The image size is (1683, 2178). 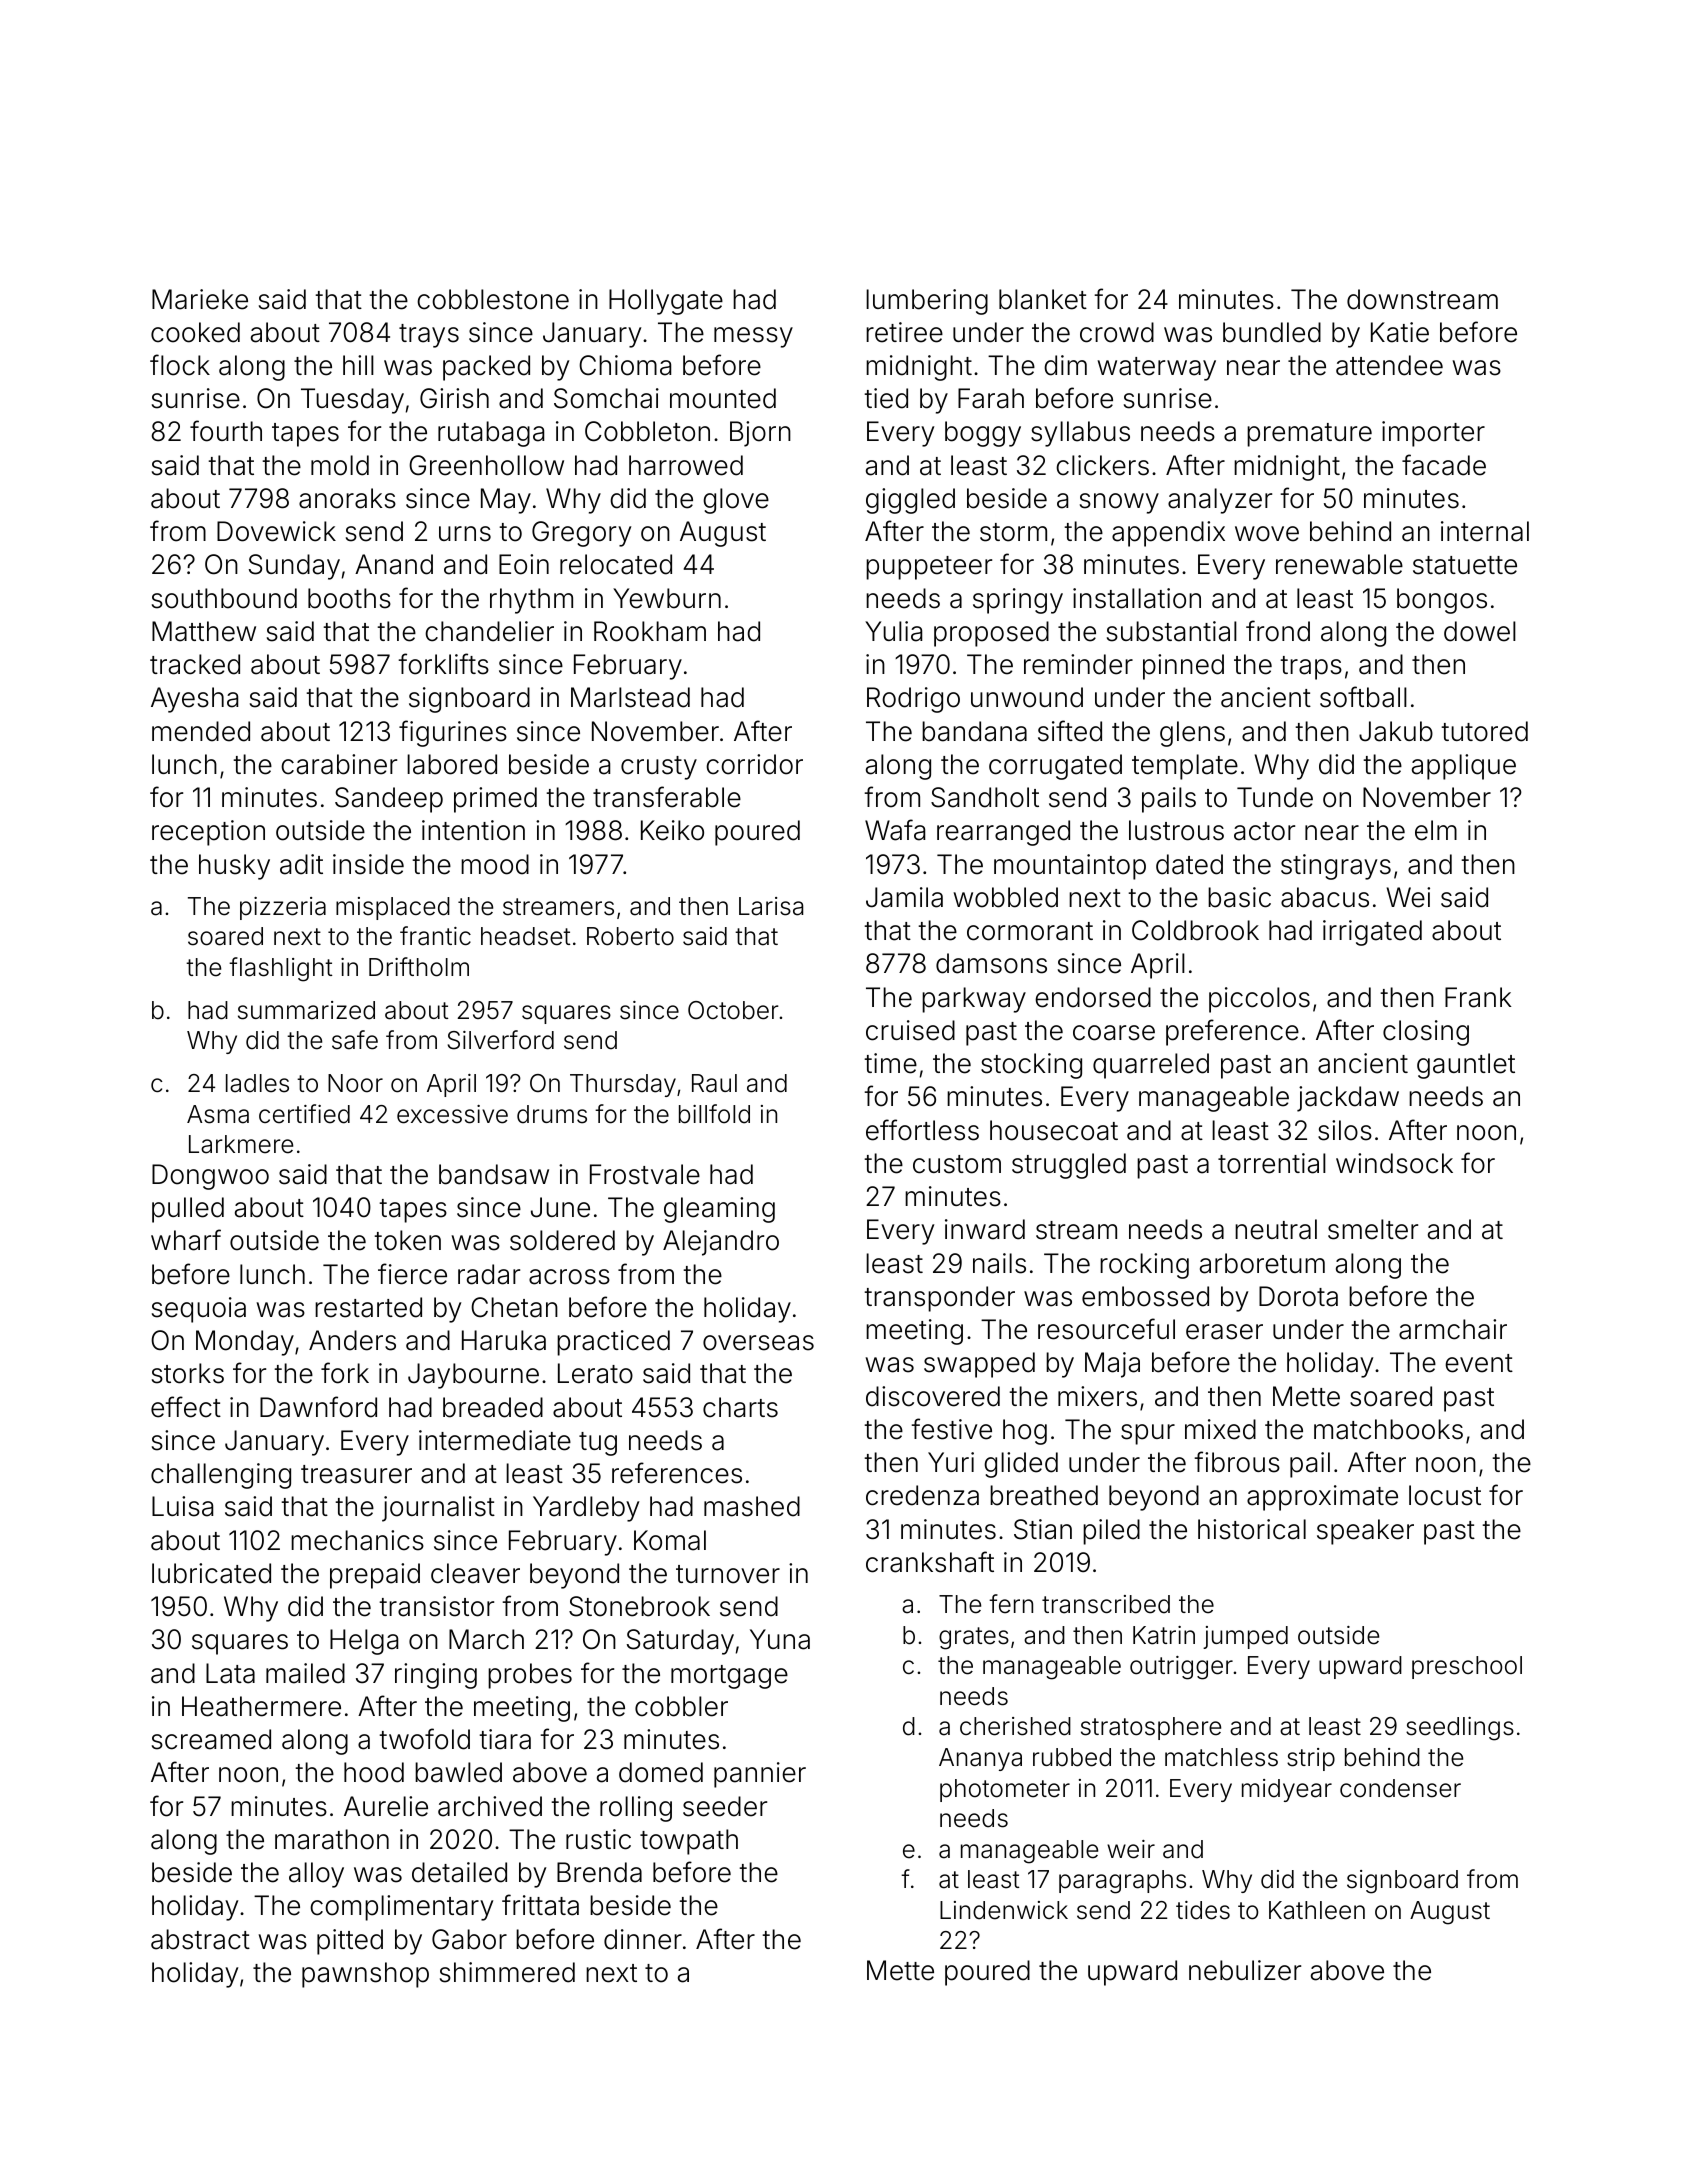 What do you see at coordinates (201, 731) in the document?
I see `mended` at bounding box center [201, 731].
